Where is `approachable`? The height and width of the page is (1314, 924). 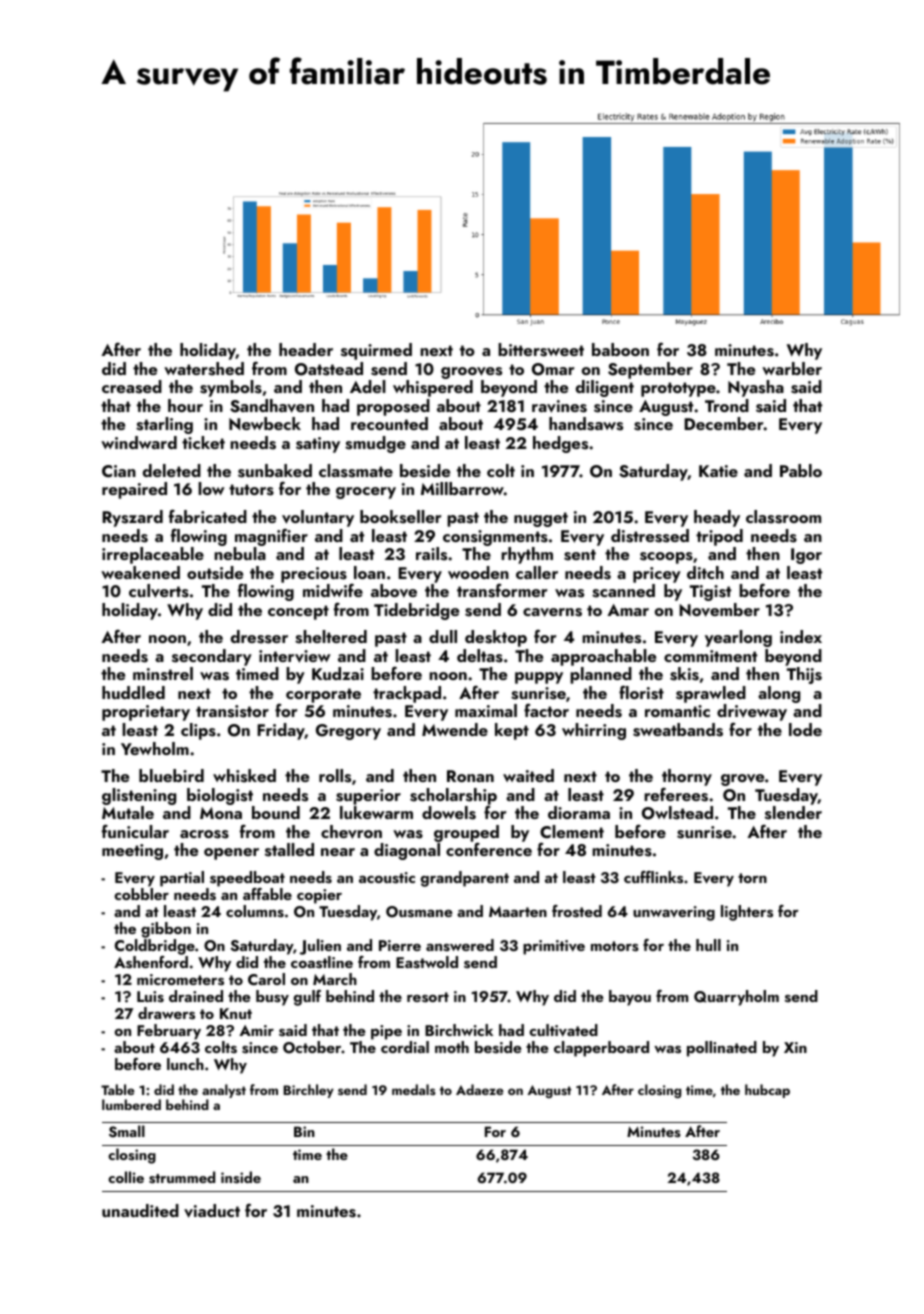 approachable is located at coordinates (603, 657).
